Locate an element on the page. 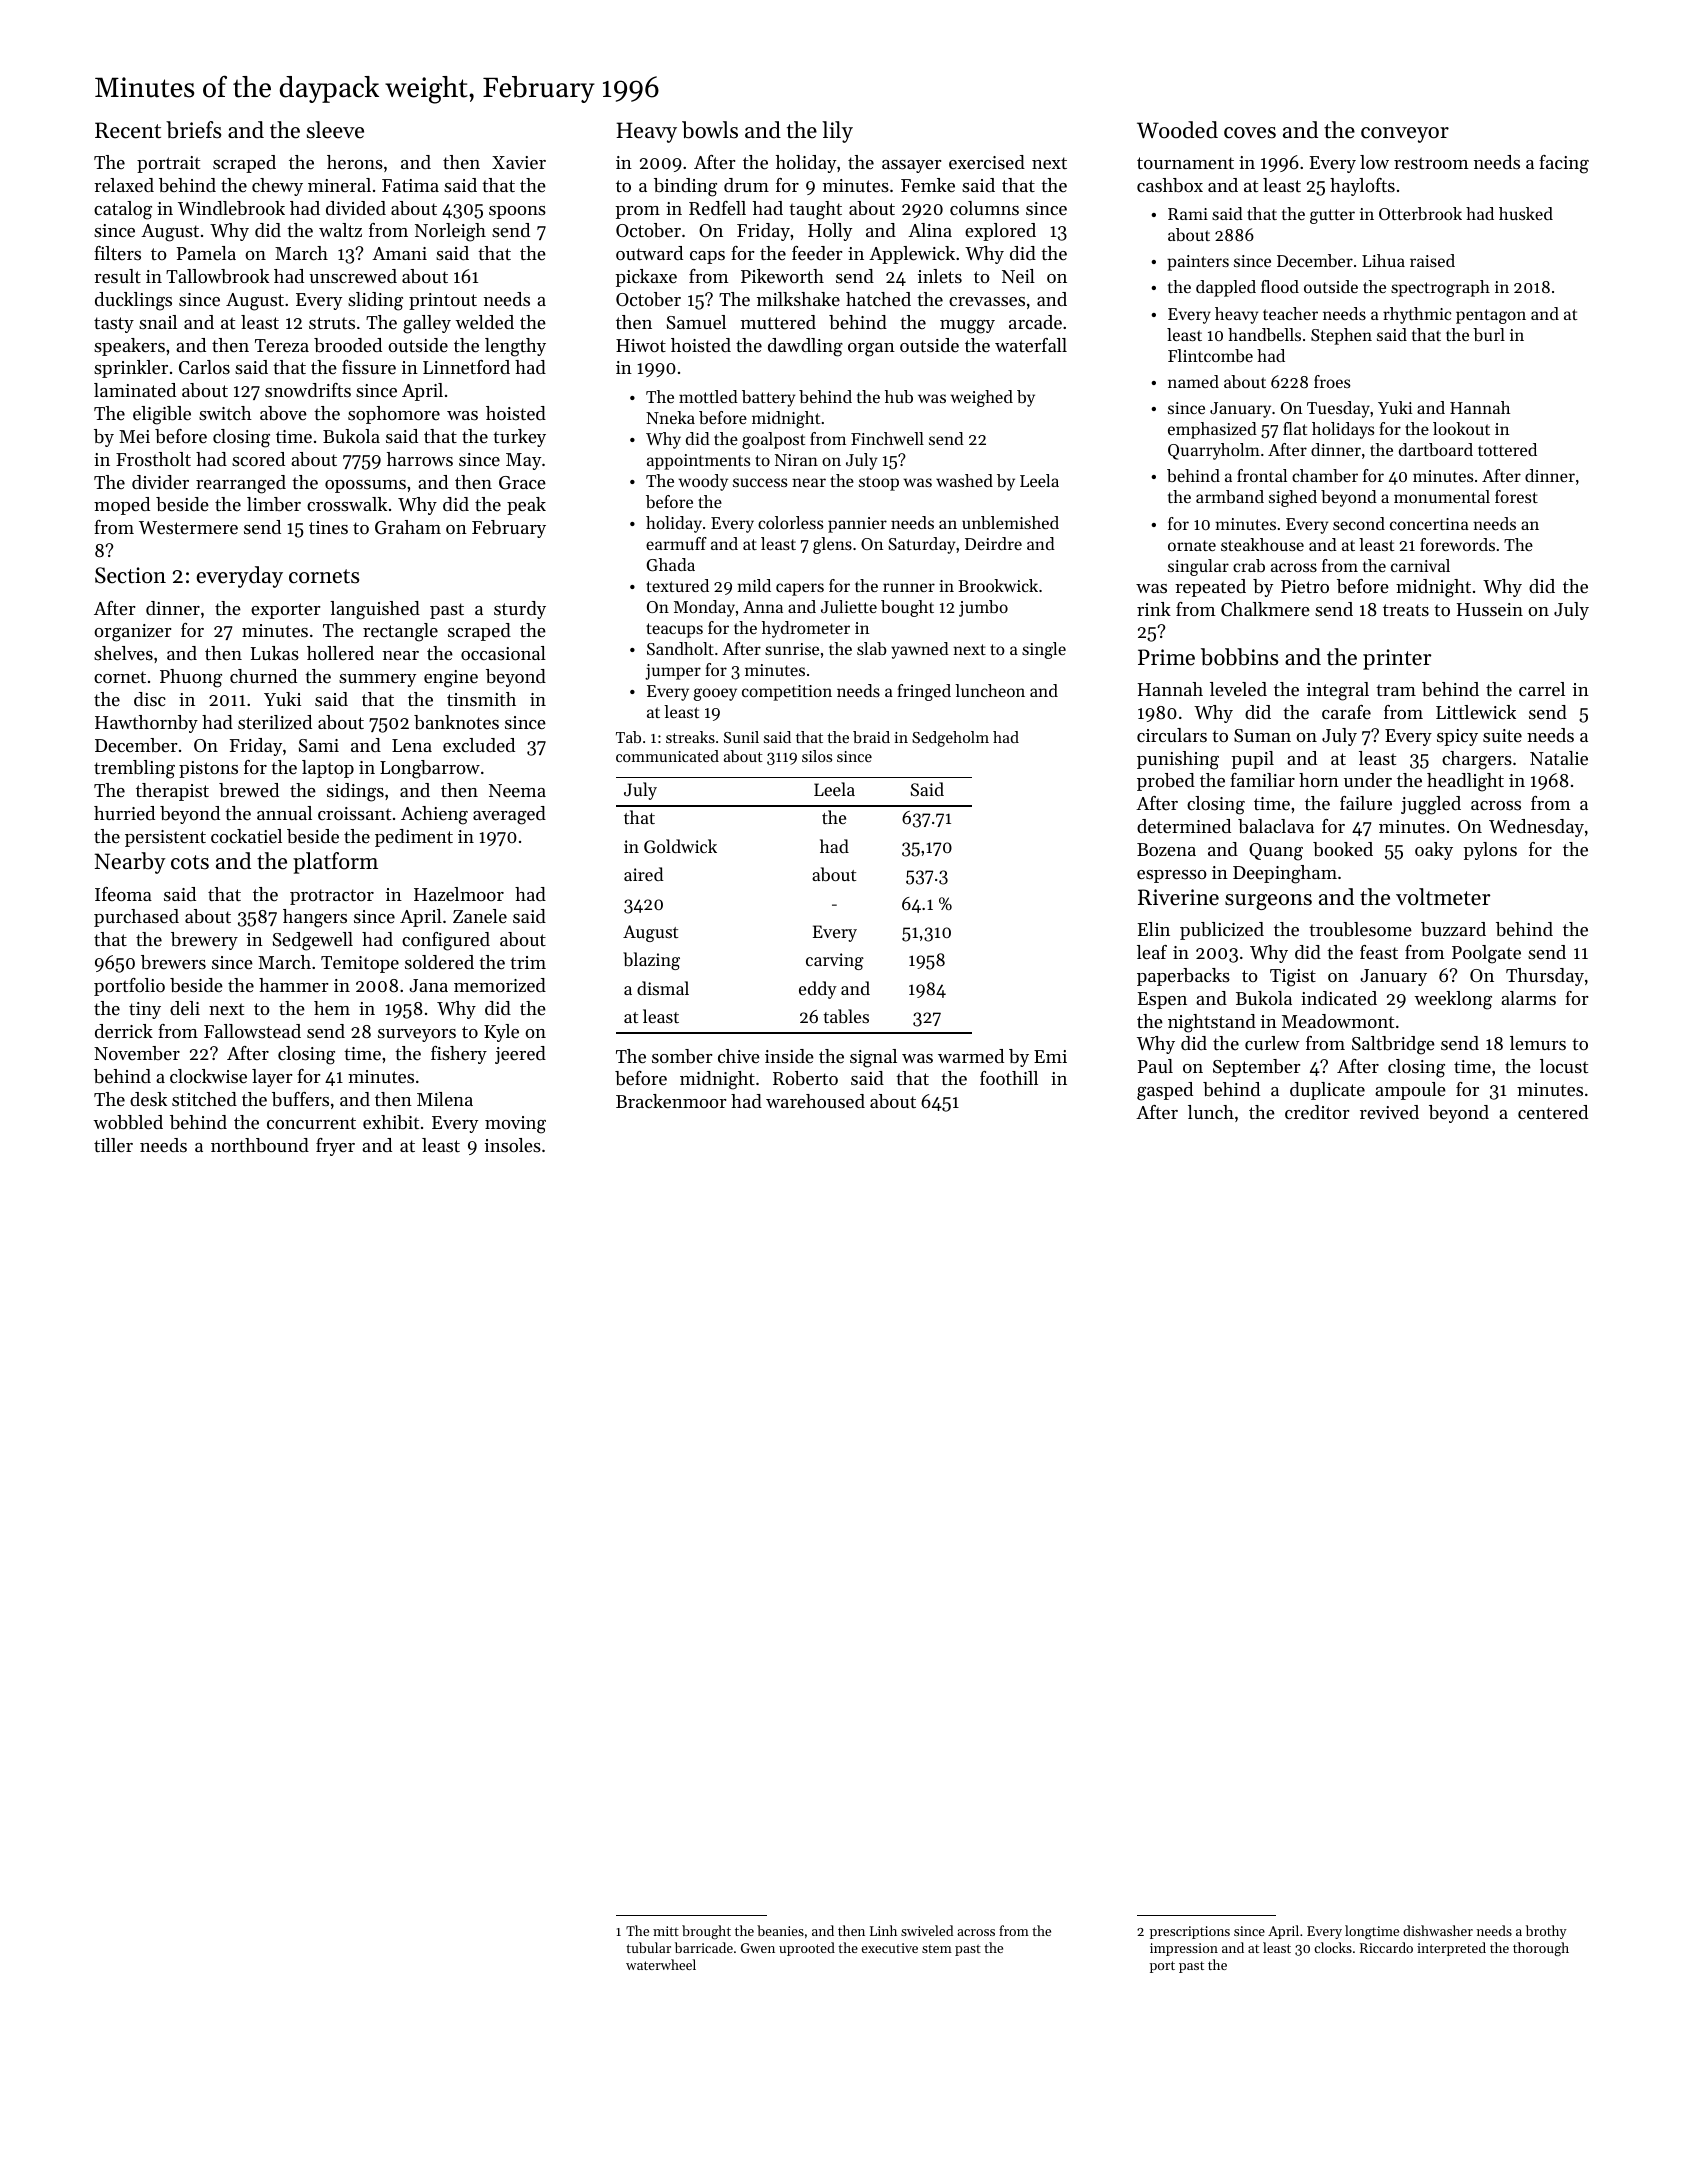 This document has height=2178, width=1683. dishwasher is located at coordinates (1438, 1930).
